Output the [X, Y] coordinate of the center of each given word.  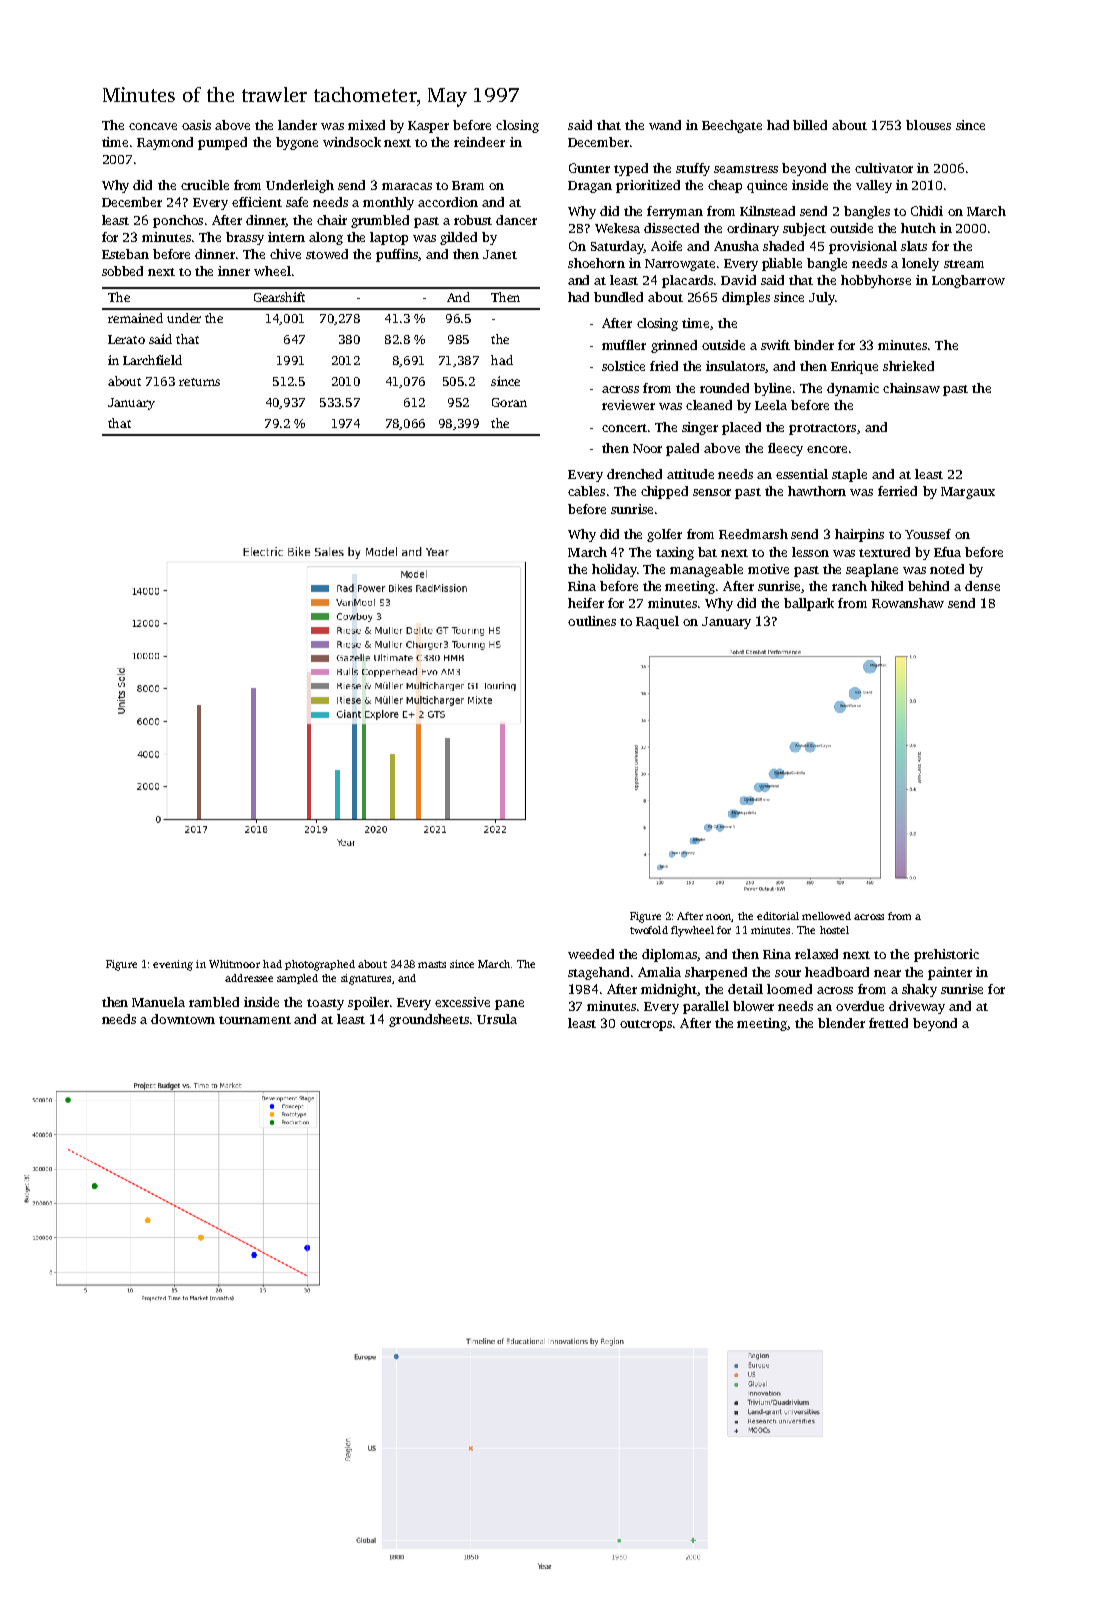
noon [719, 918]
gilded [458, 238]
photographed [320, 965]
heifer [586, 603]
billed [810, 125]
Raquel [657, 622]
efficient [257, 202]
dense [982, 586]
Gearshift [279, 297]
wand [665, 125]
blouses [928, 125]
